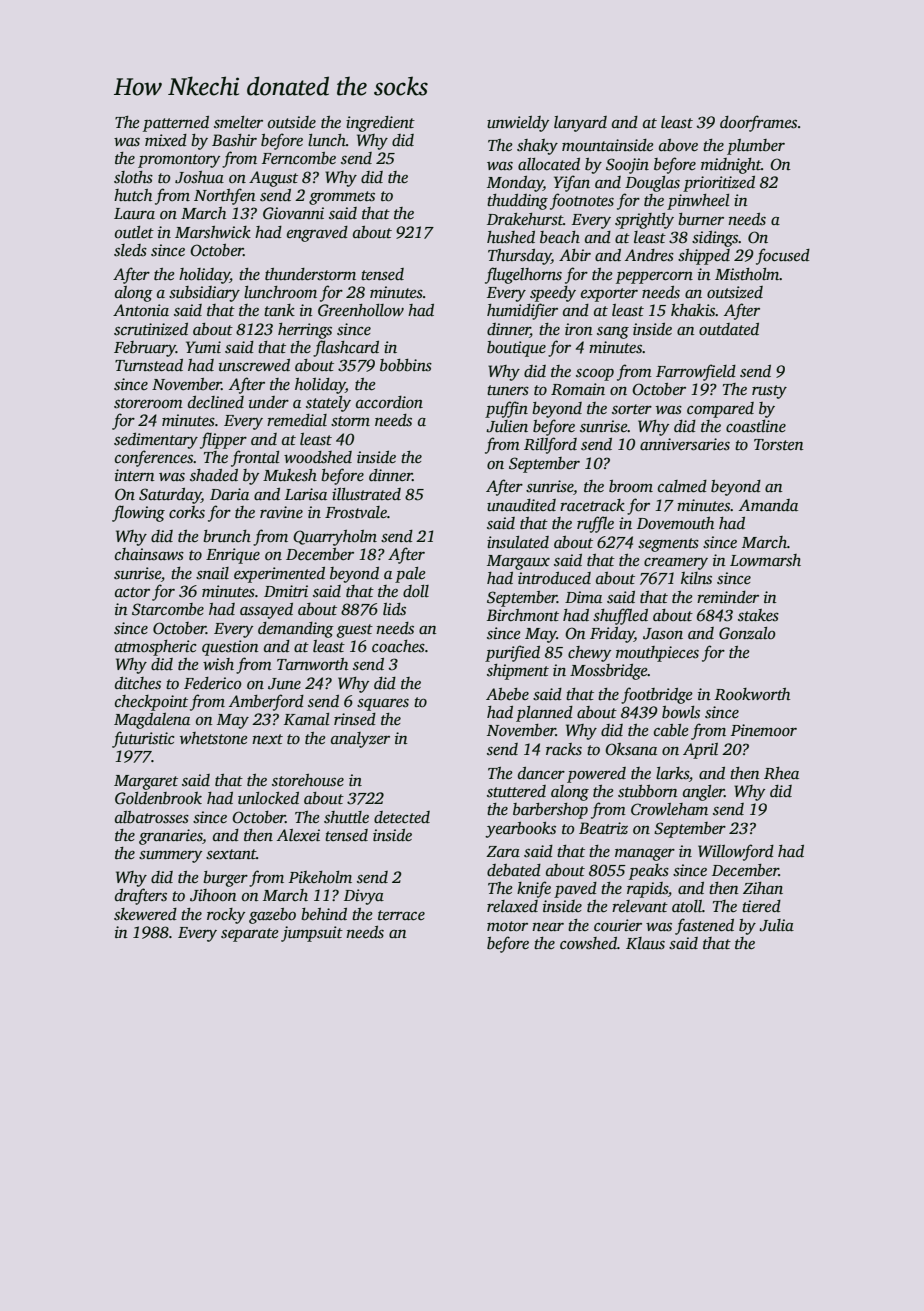 This screenshot has height=1311, width=924. What do you see at coordinates (292, 122) in the screenshot?
I see `outside` at bounding box center [292, 122].
